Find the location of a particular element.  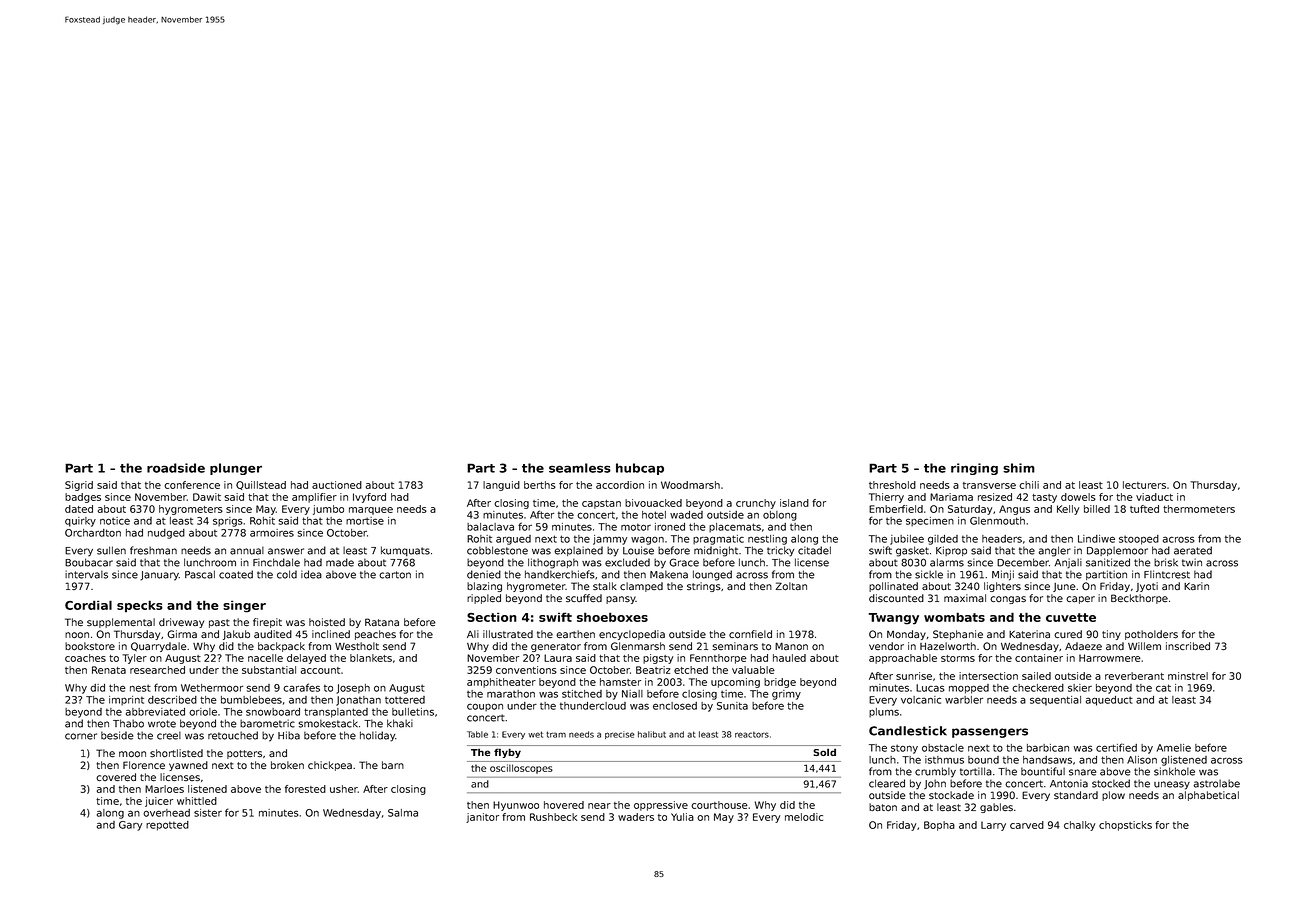

broken is located at coordinates (287, 765).
